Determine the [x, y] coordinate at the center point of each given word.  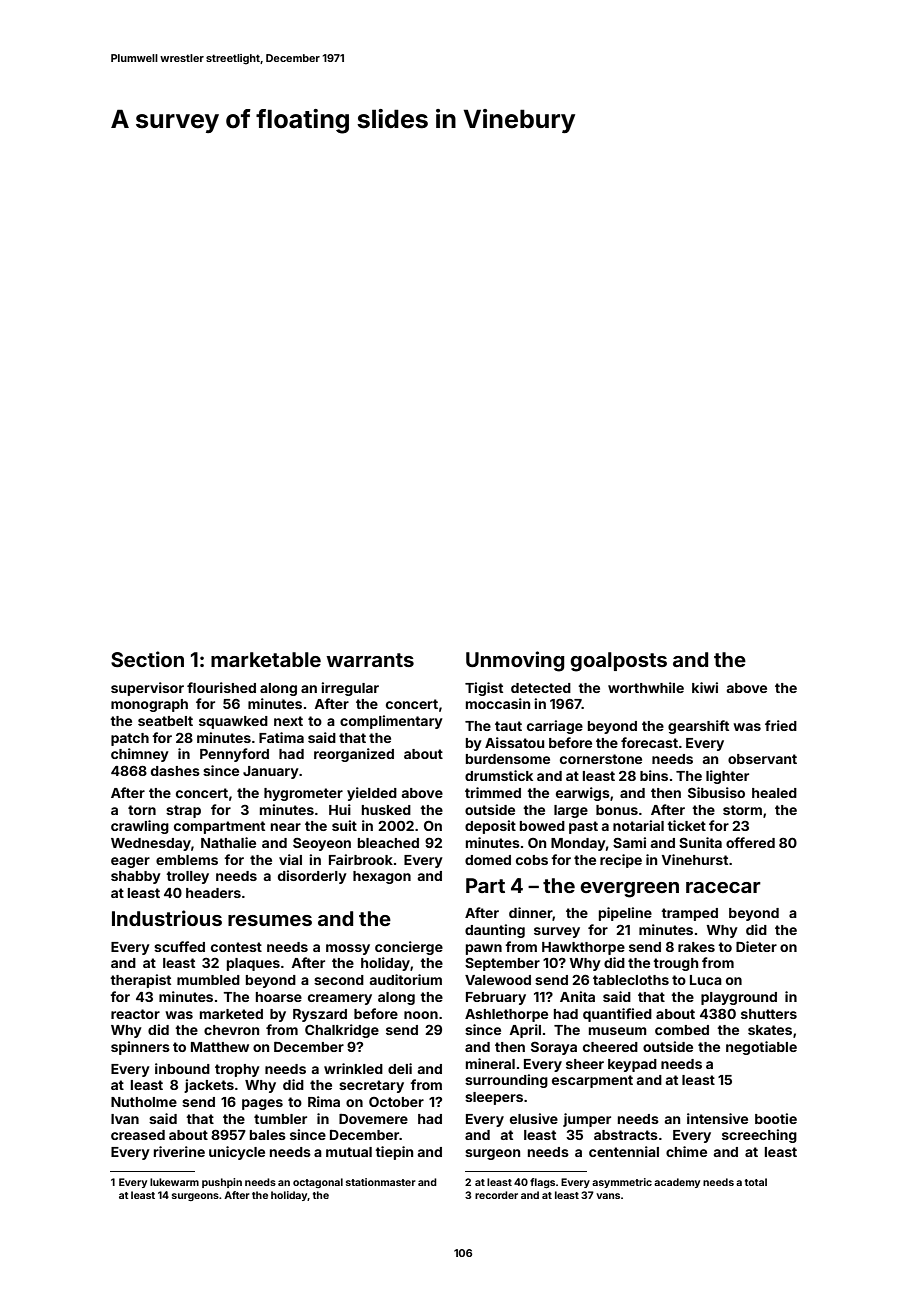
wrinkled [353, 1068]
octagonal [318, 1183]
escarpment [592, 1081]
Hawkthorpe [583, 948]
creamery [340, 999]
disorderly [312, 877]
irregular [350, 689]
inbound [182, 1068]
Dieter [756, 946]
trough [675, 964]
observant [762, 759]
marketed [231, 1014]
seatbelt [165, 721]
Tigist [484, 689]
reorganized [354, 755]
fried [781, 725]
